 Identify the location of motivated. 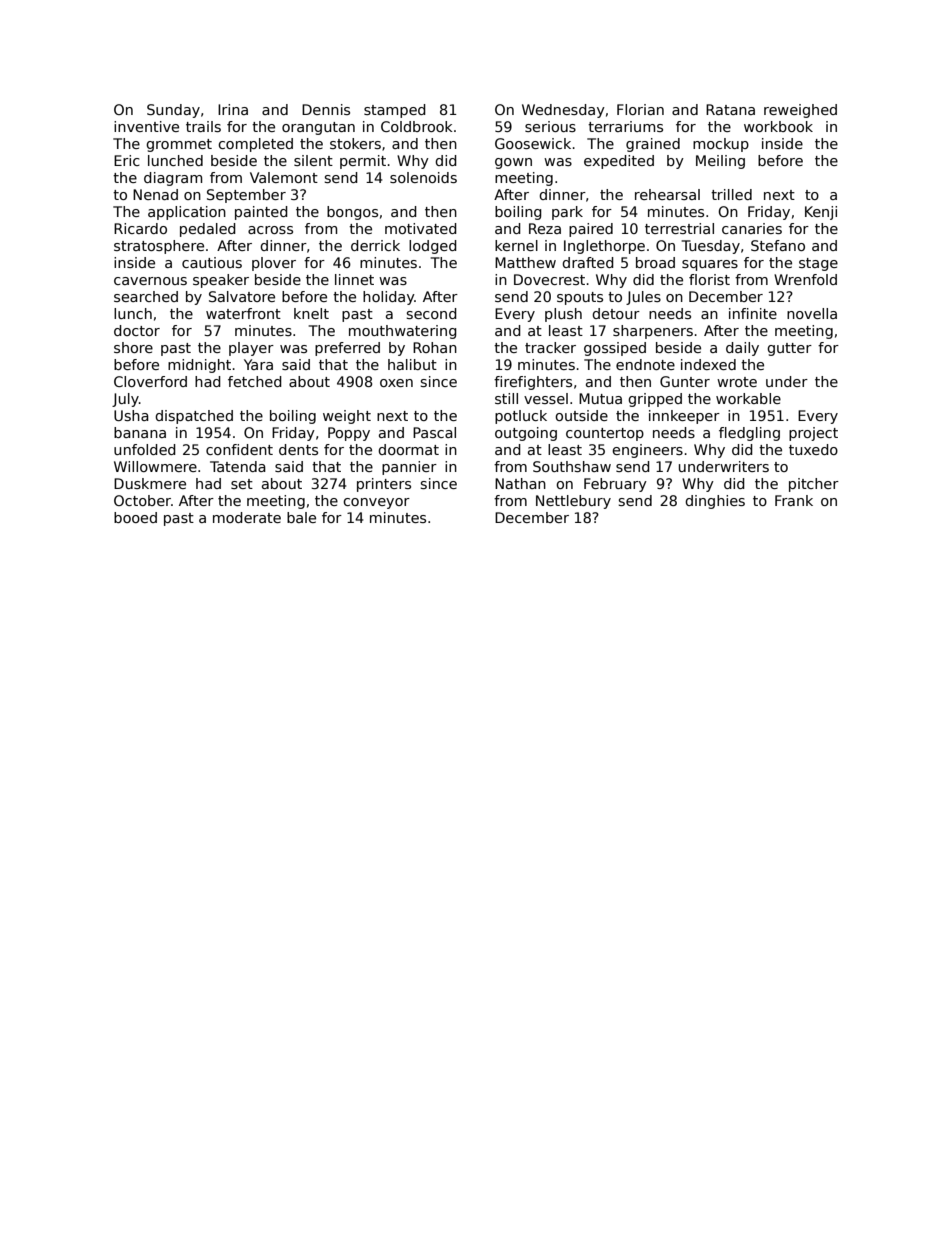
(421, 228).
